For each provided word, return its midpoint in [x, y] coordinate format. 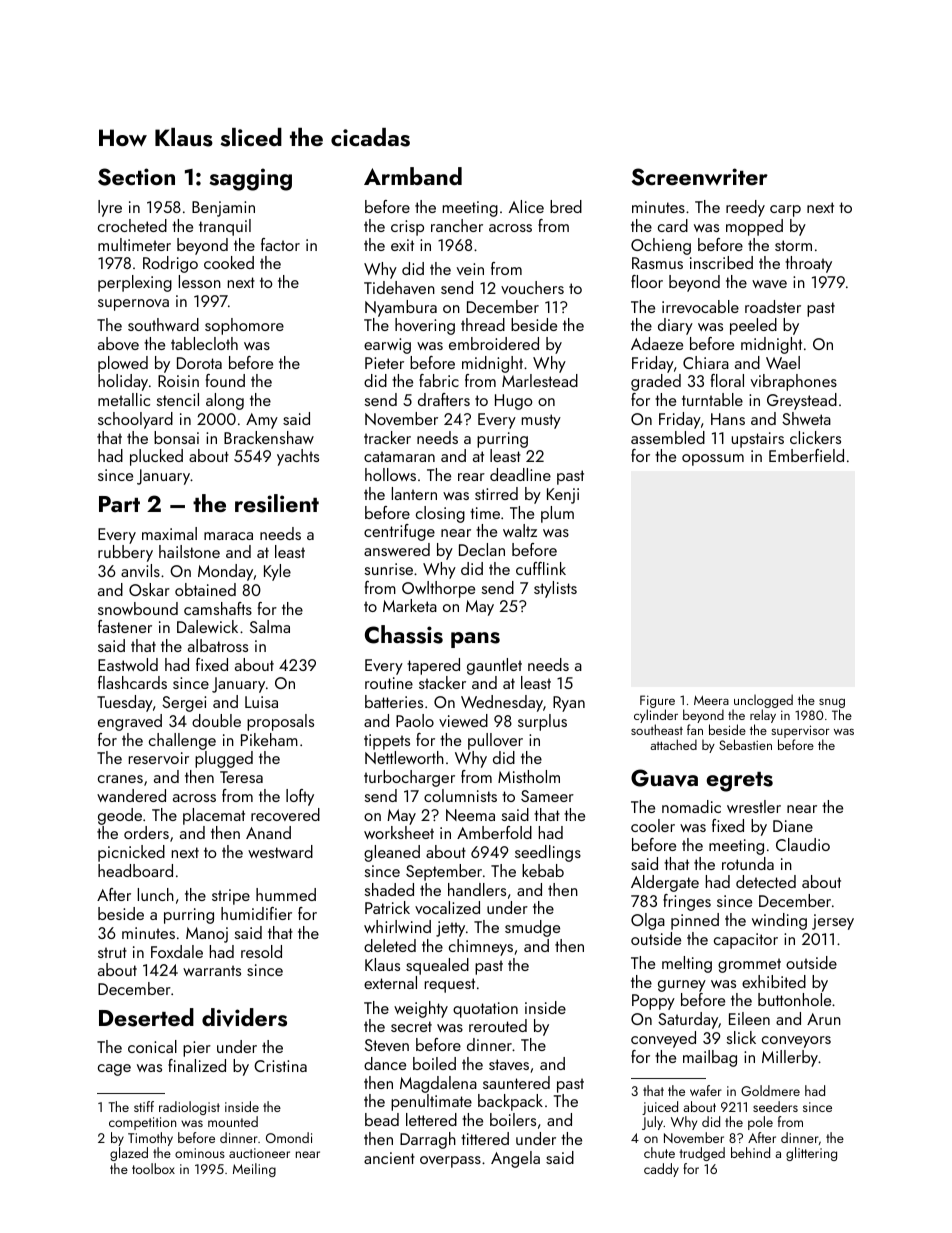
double [216, 720]
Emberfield [806, 455]
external [390, 982]
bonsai [176, 437]
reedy [745, 208]
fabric [439, 380]
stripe [231, 897]
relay [763, 716]
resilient [277, 503]
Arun [824, 1019]
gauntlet [494, 666]
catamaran [399, 456]
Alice [526, 206]
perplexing [135, 283]
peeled [753, 326]
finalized [197, 1065]
